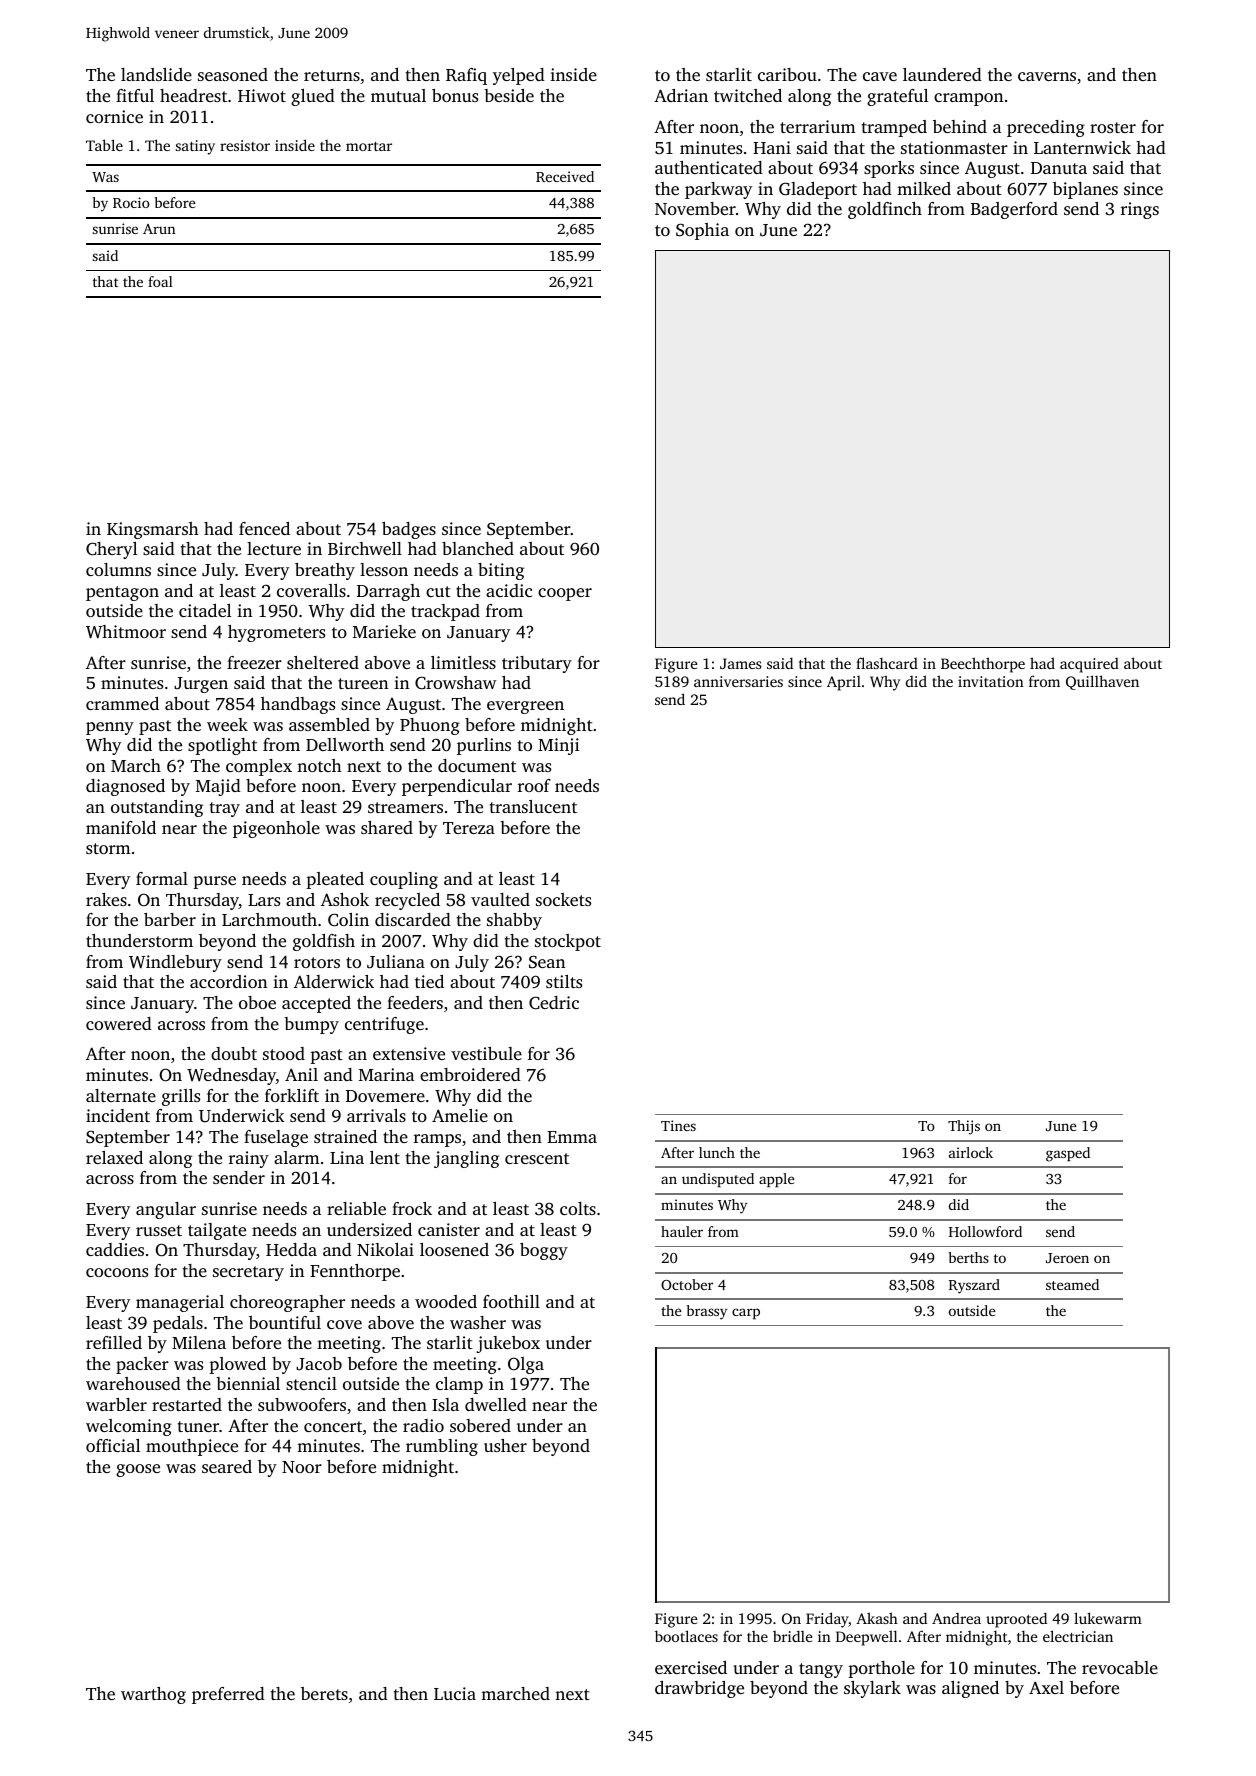 The height and width of the page is (1776, 1256). What do you see at coordinates (153, 1695) in the page?
I see `warthog` at bounding box center [153, 1695].
